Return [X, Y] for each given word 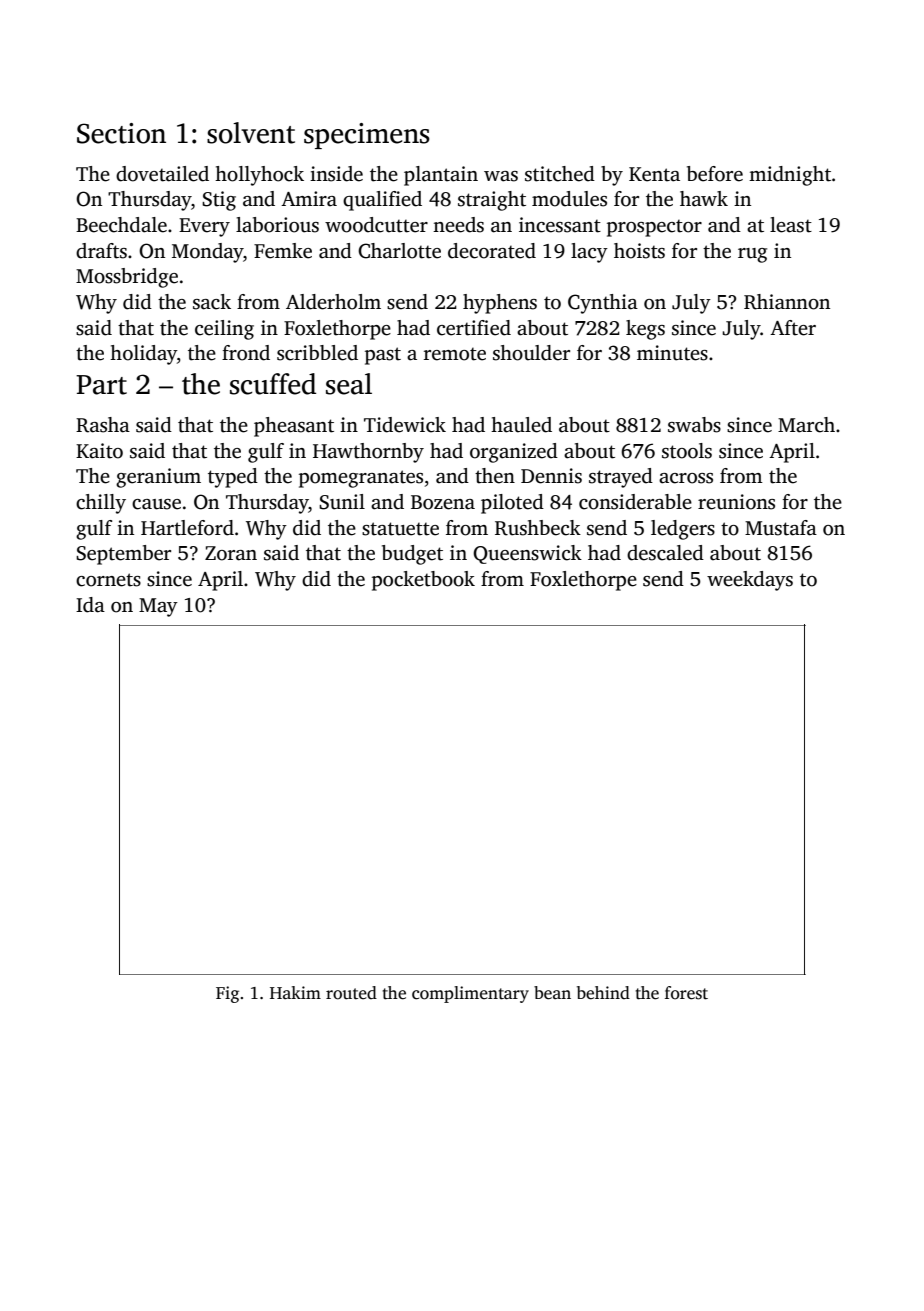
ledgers [683, 530]
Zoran [231, 553]
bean [552, 993]
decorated [492, 251]
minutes [672, 353]
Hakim [295, 992]
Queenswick [527, 554]
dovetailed [162, 174]
